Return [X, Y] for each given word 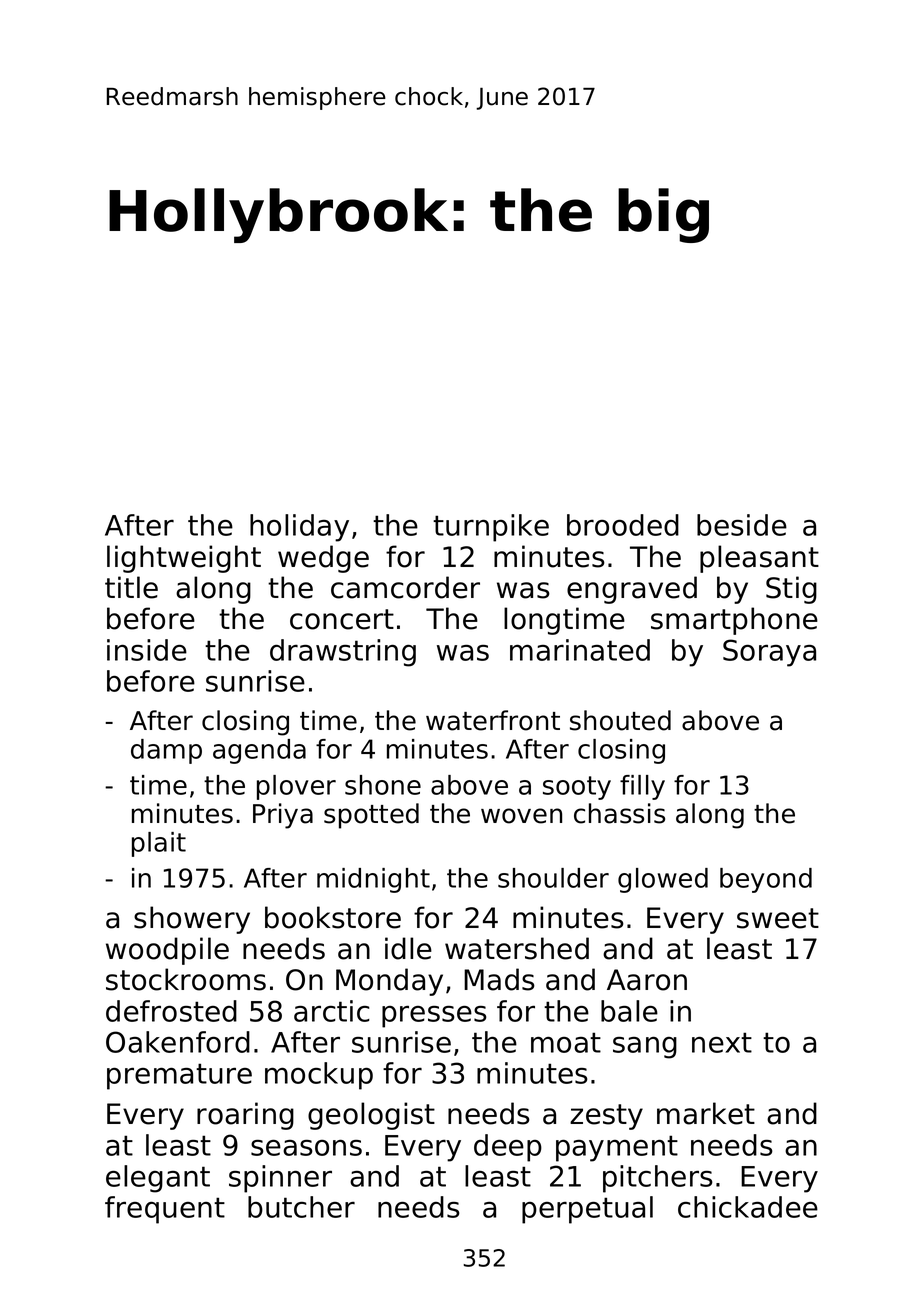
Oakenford [178, 1042]
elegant [158, 1179]
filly [642, 787]
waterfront [493, 720]
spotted [371, 816]
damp [166, 751]
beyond [766, 880]
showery [192, 920]
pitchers [658, 1179]
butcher [301, 1207]
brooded [623, 525]
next [722, 1042]
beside [742, 525]
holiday [299, 528]
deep [508, 1148]
